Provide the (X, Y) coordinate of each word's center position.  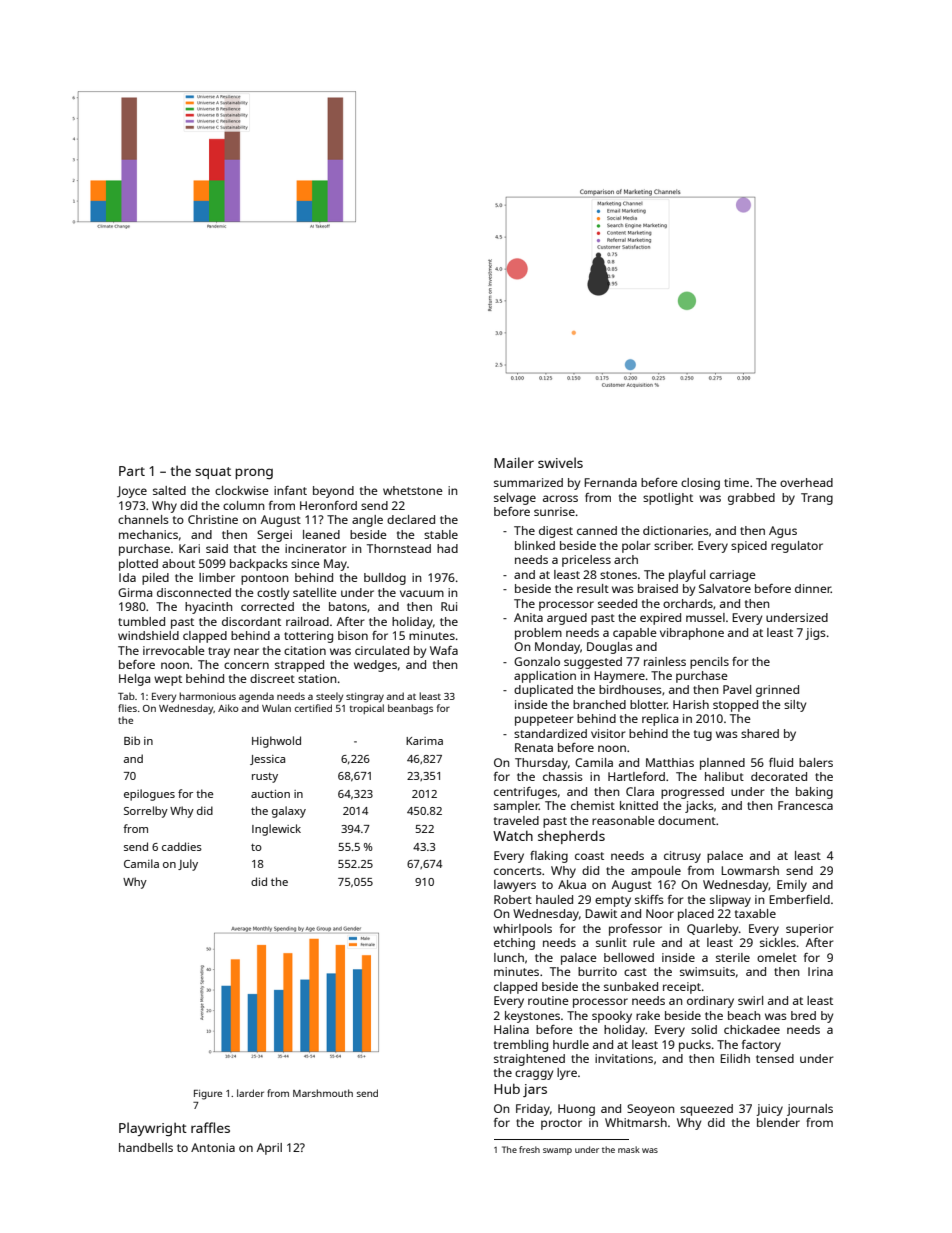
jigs (815, 634)
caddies (182, 846)
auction (270, 794)
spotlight (668, 499)
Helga (134, 680)
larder (250, 1093)
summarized (528, 482)
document (687, 820)
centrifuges (525, 793)
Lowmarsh (750, 870)
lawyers (515, 886)
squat (213, 473)
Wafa (444, 650)
